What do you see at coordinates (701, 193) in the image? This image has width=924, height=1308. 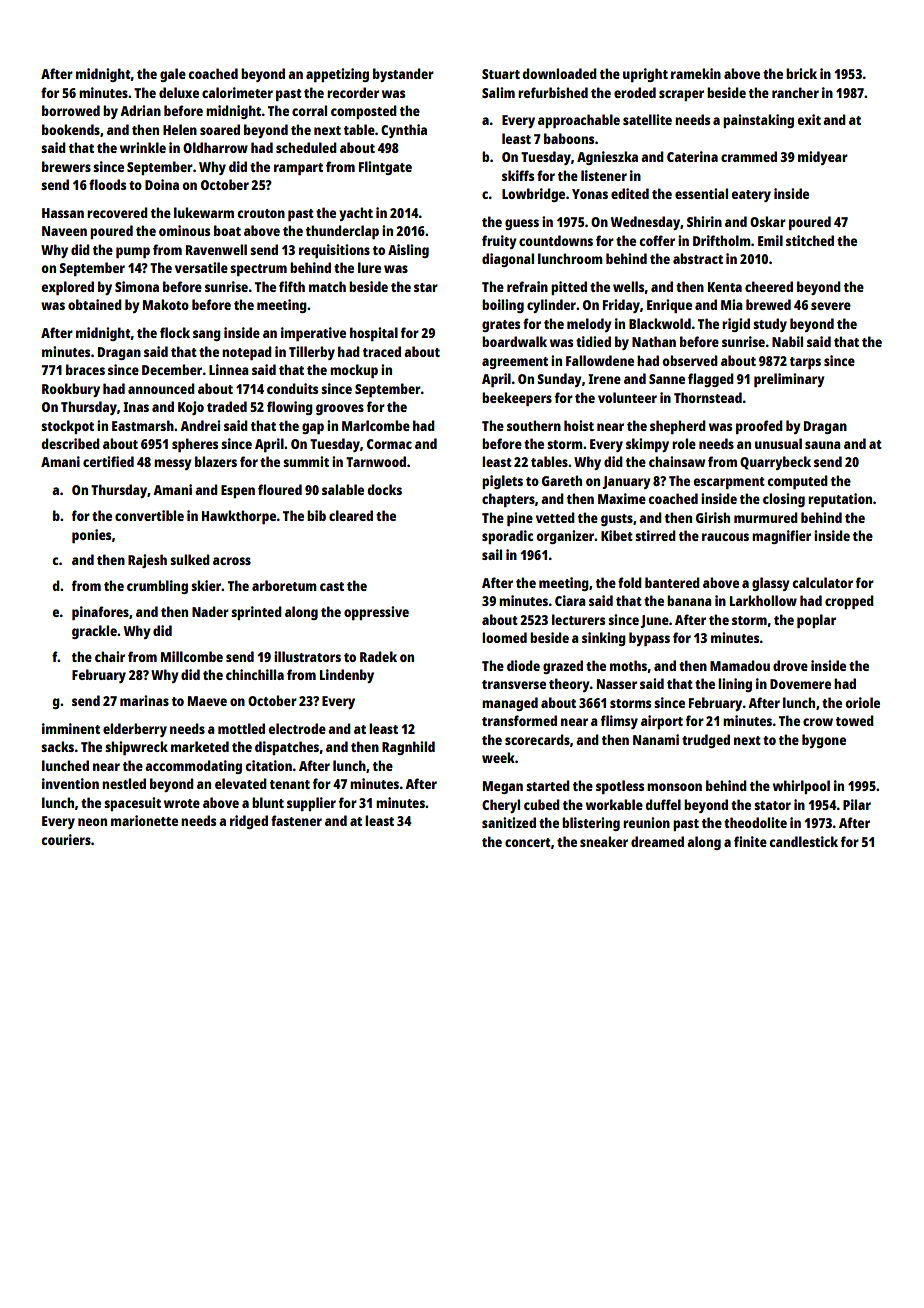 I see `essential` at bounding box center [701, 193].
